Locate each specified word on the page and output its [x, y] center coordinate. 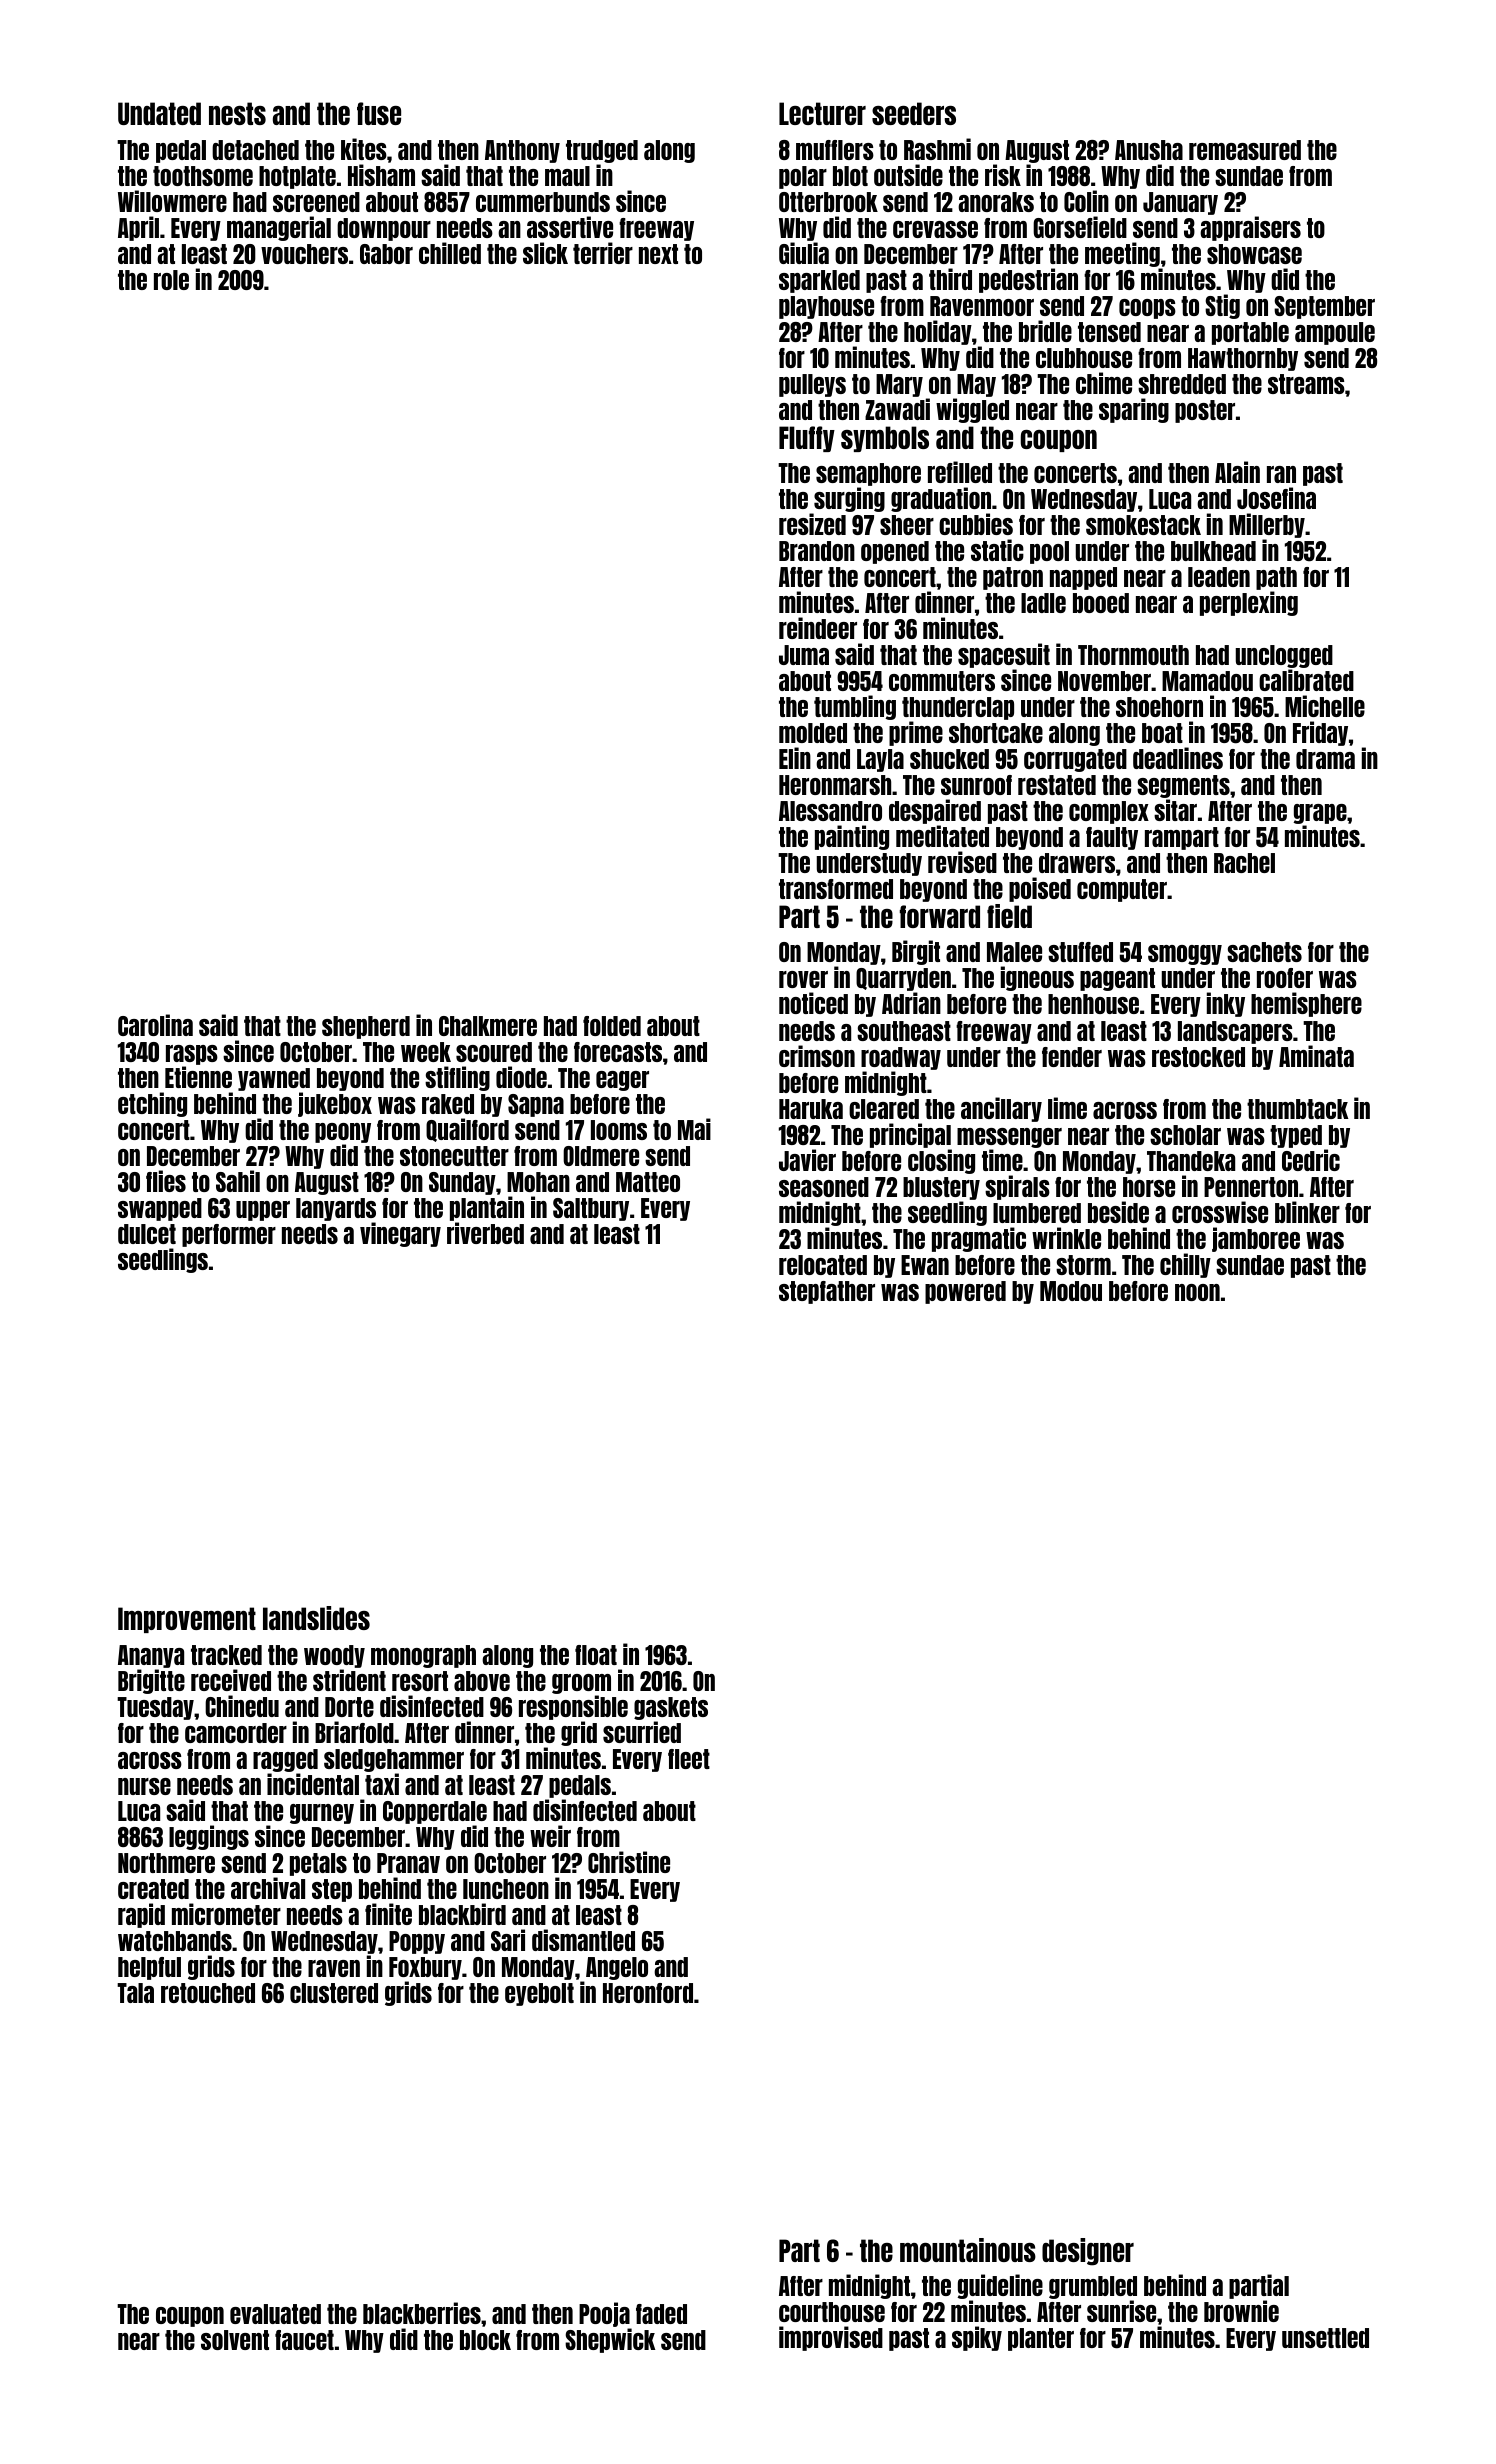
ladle [1043, 603]
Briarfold [354, 1732]
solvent [235, 2340]
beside [1118, 1212]
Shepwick [610, 2340]
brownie [1241, 2311]
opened [895, 552]
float [596, 1655]
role [171, 280]
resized [812, 524]
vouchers [304, 254]
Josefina [1276, 498]
